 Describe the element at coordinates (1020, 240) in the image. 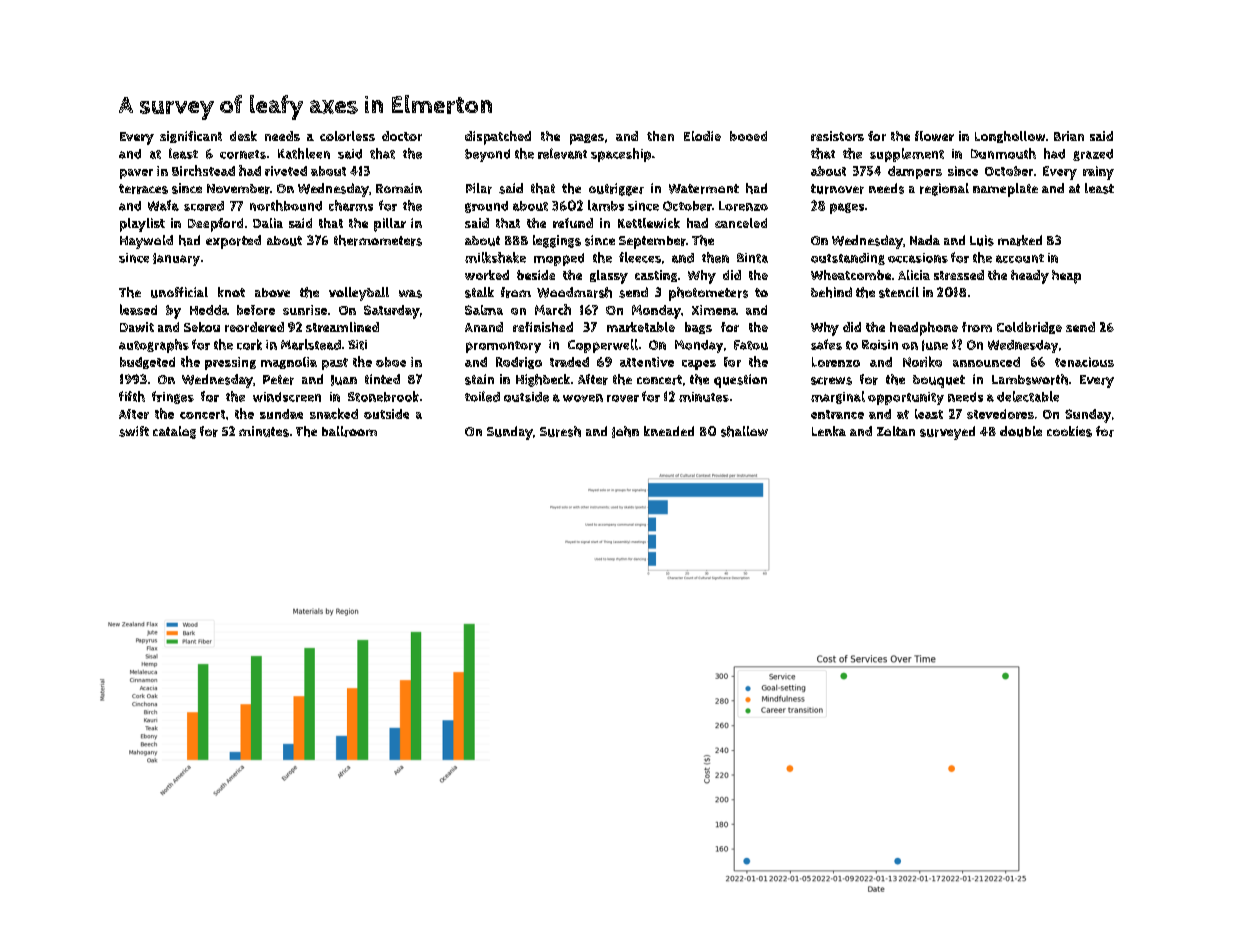

I see `marked` at that location.
